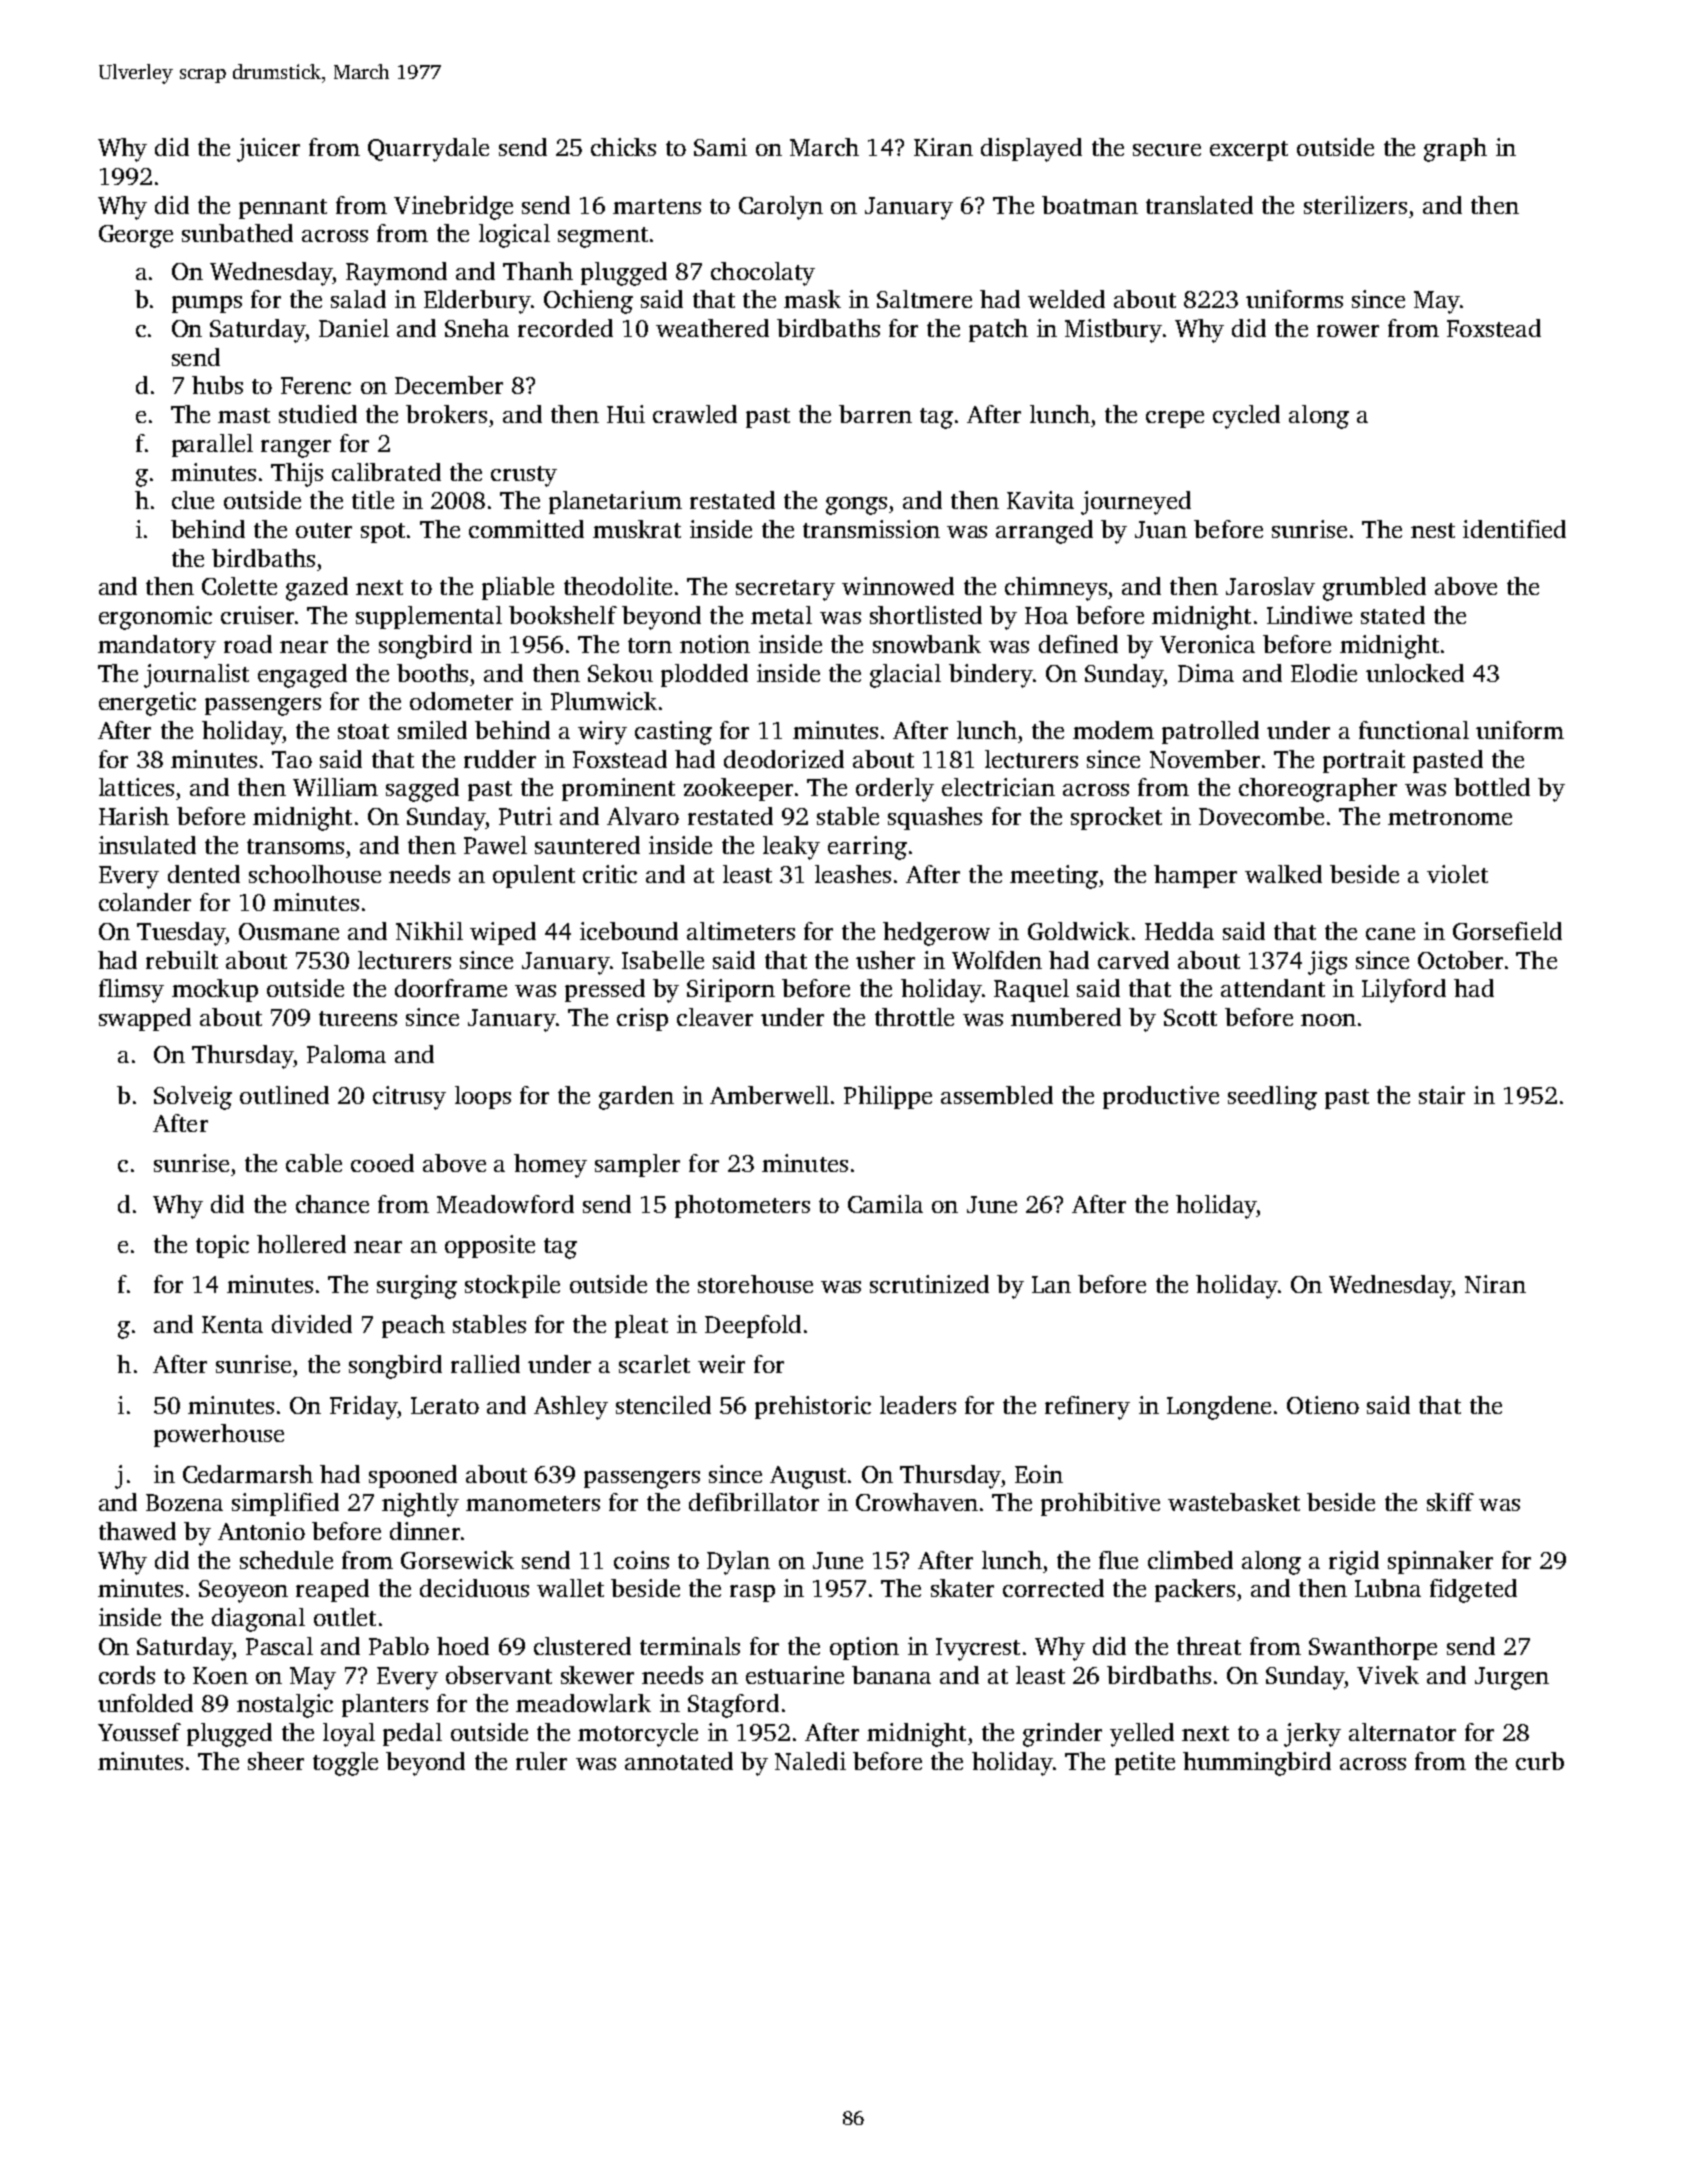  Describe the element at coordinates (1167, 150) in the screenshot. I see `secure` at that location.
